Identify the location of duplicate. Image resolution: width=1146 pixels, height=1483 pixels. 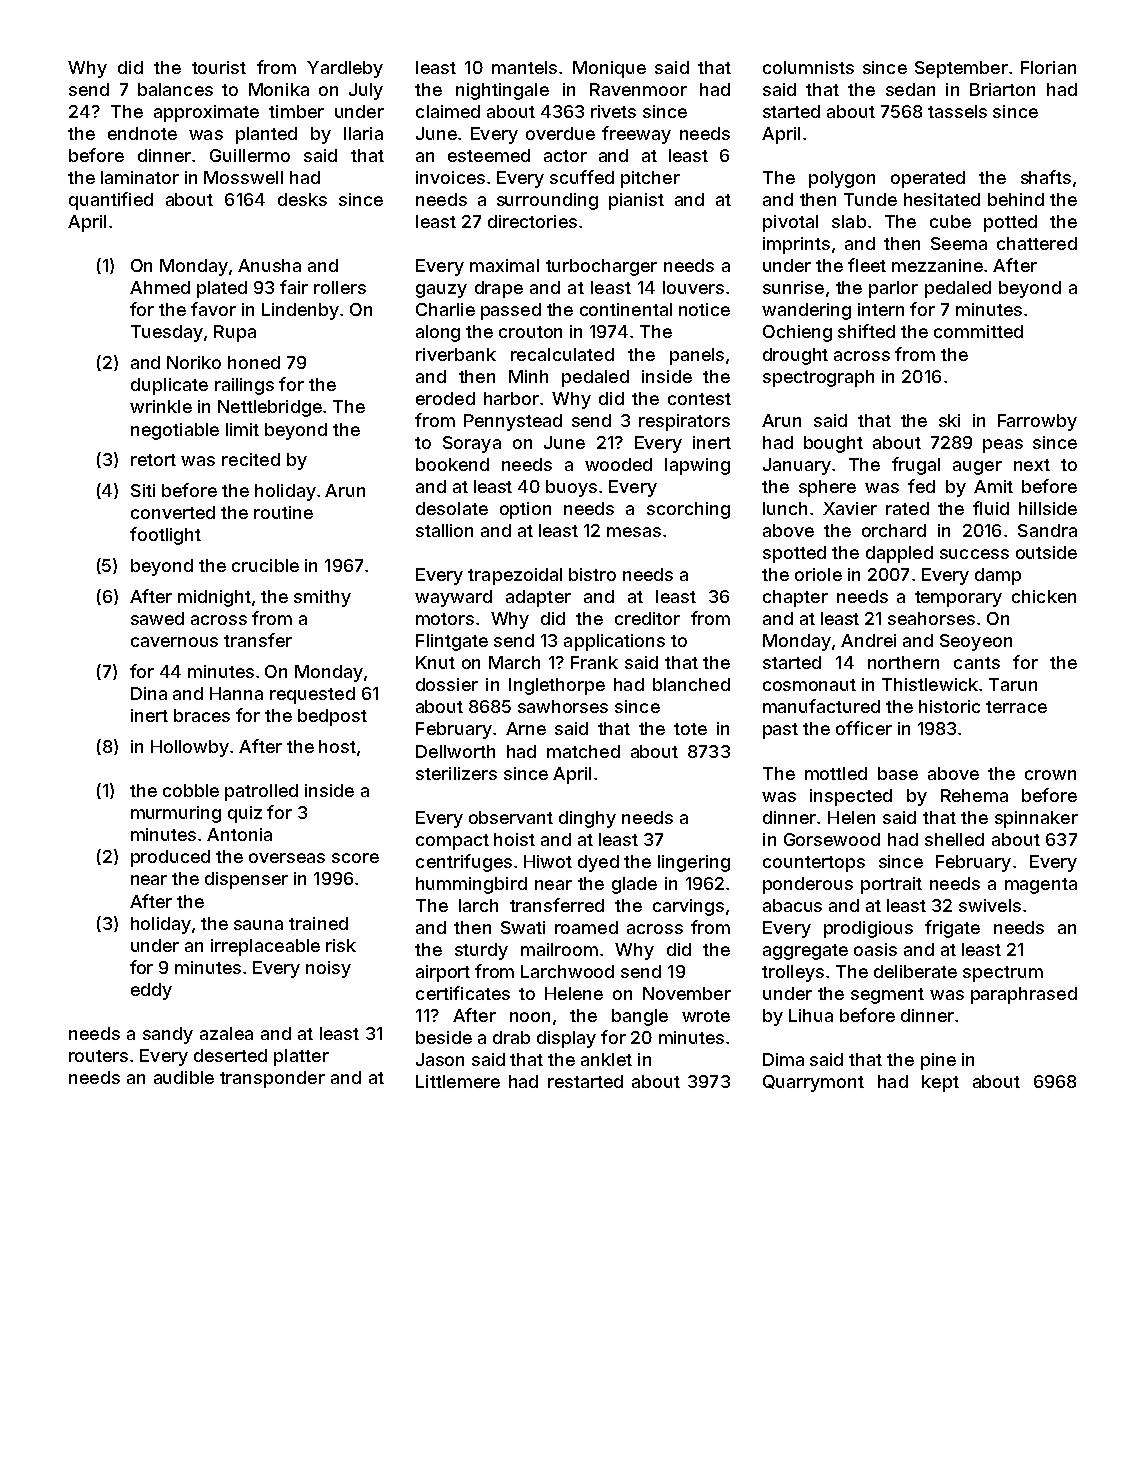
(169, 386).
